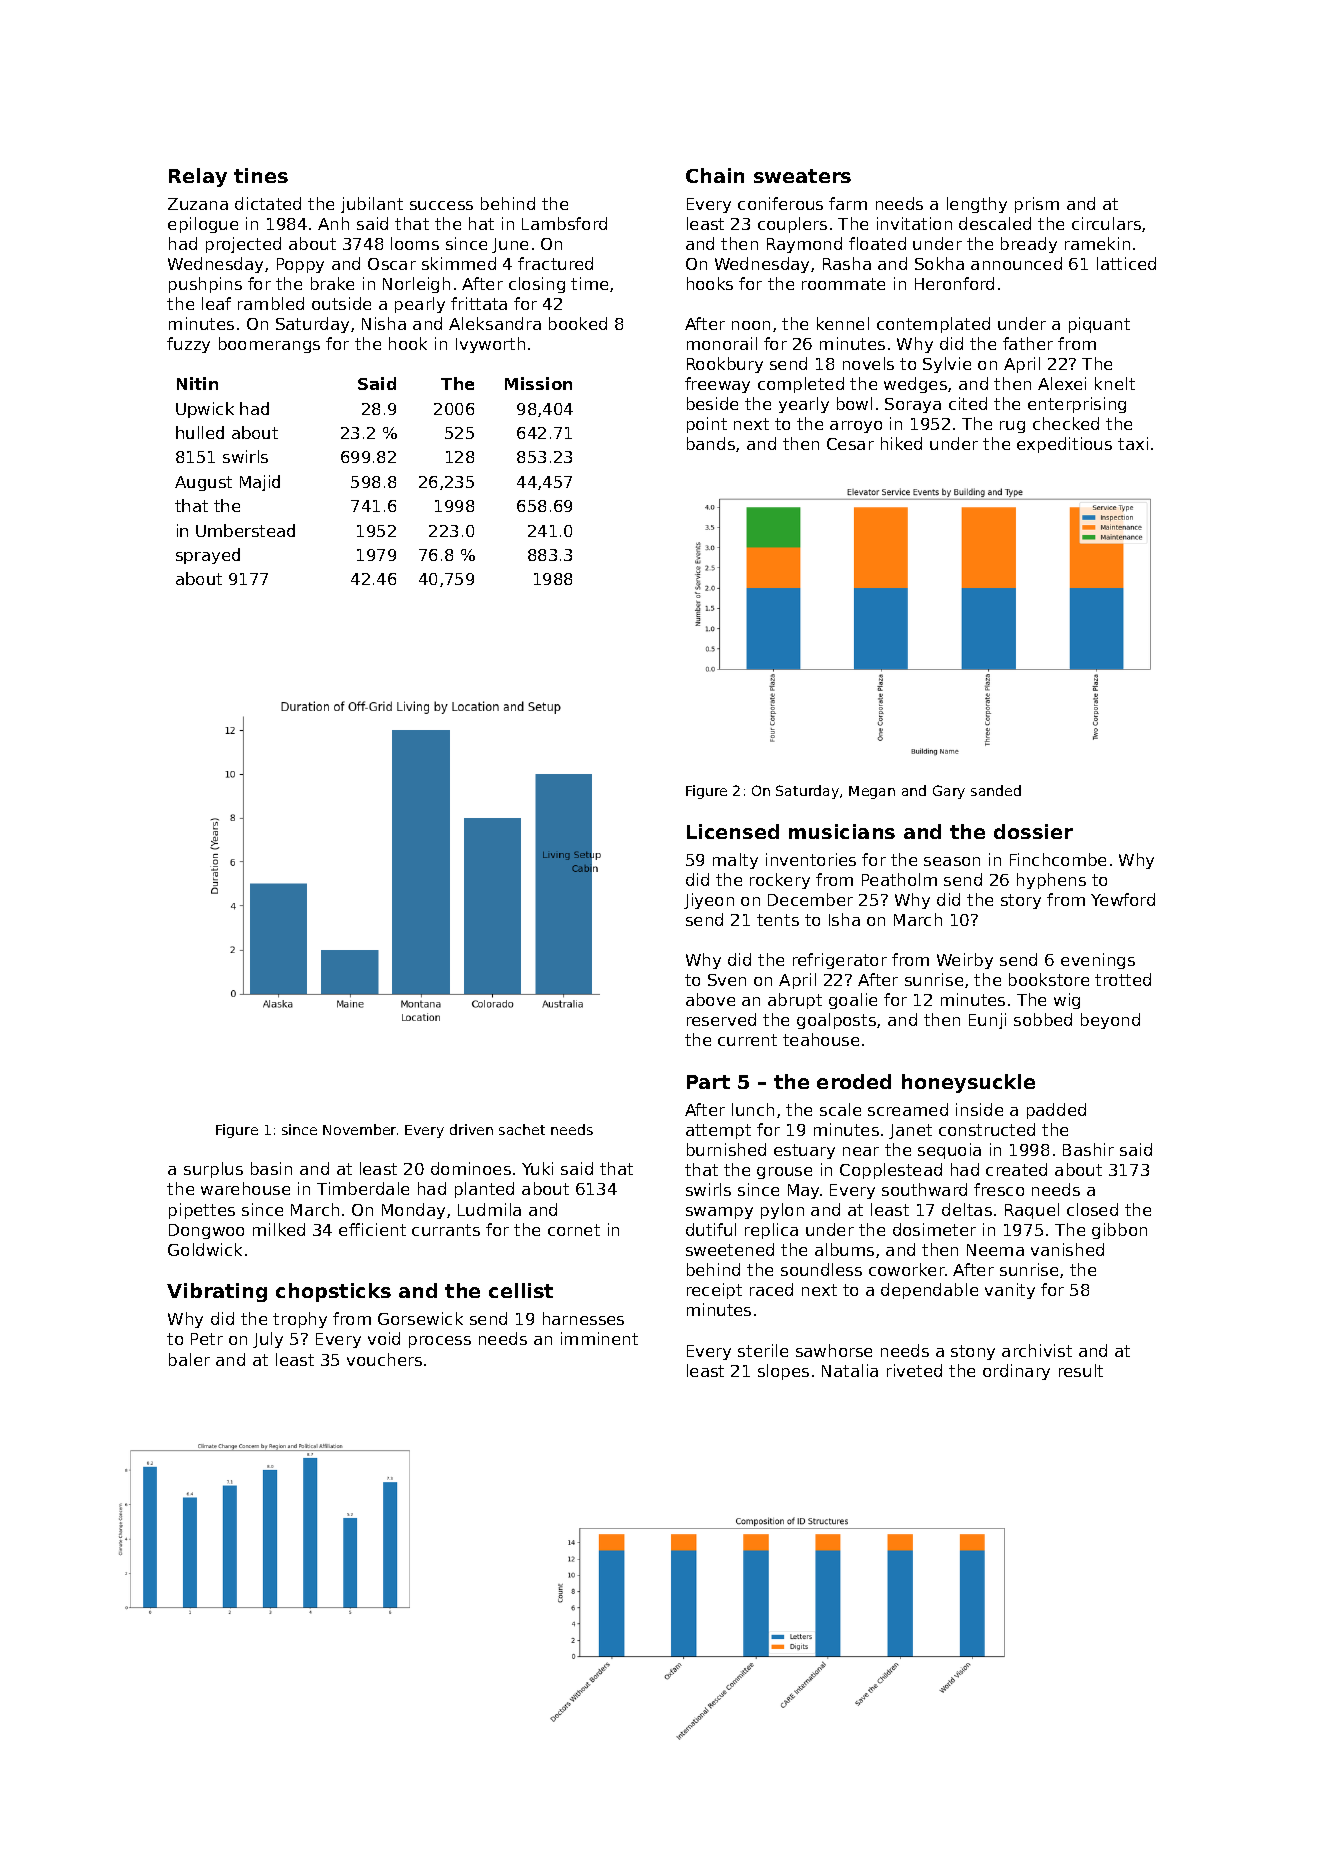 The width and height of the image is (1326, 1875). Describe the element at coordinates (245, 530) in the image. I see `Umberstead` at that location.
